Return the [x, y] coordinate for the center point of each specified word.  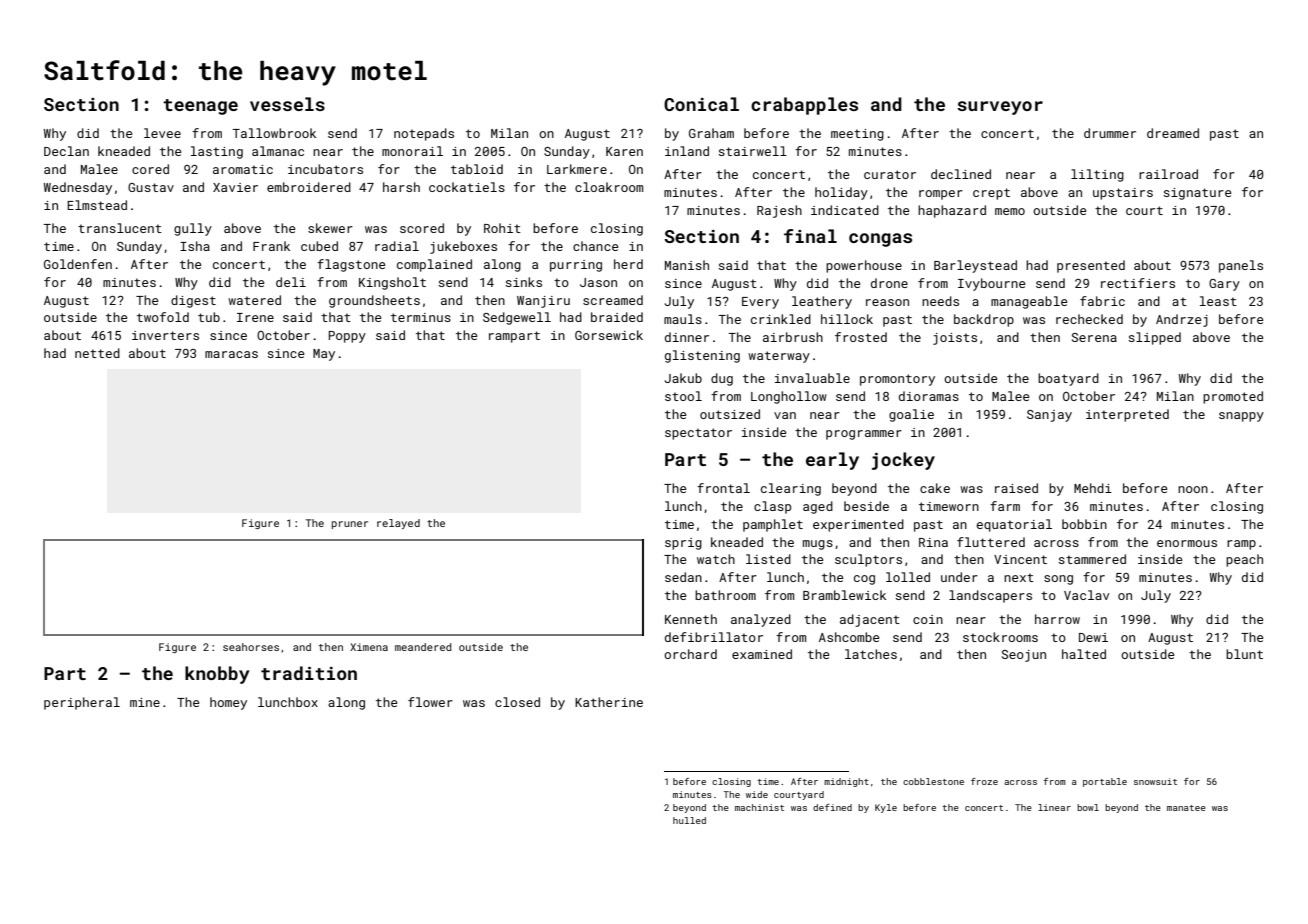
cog [864, 580]
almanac [278, 151]
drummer [1110, 133]
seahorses [251, 647]
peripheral [82, 703]
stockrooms [1000, 637]
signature [1198, 194]
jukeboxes [463, 247]
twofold [163, 317]
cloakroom [609, 187]
